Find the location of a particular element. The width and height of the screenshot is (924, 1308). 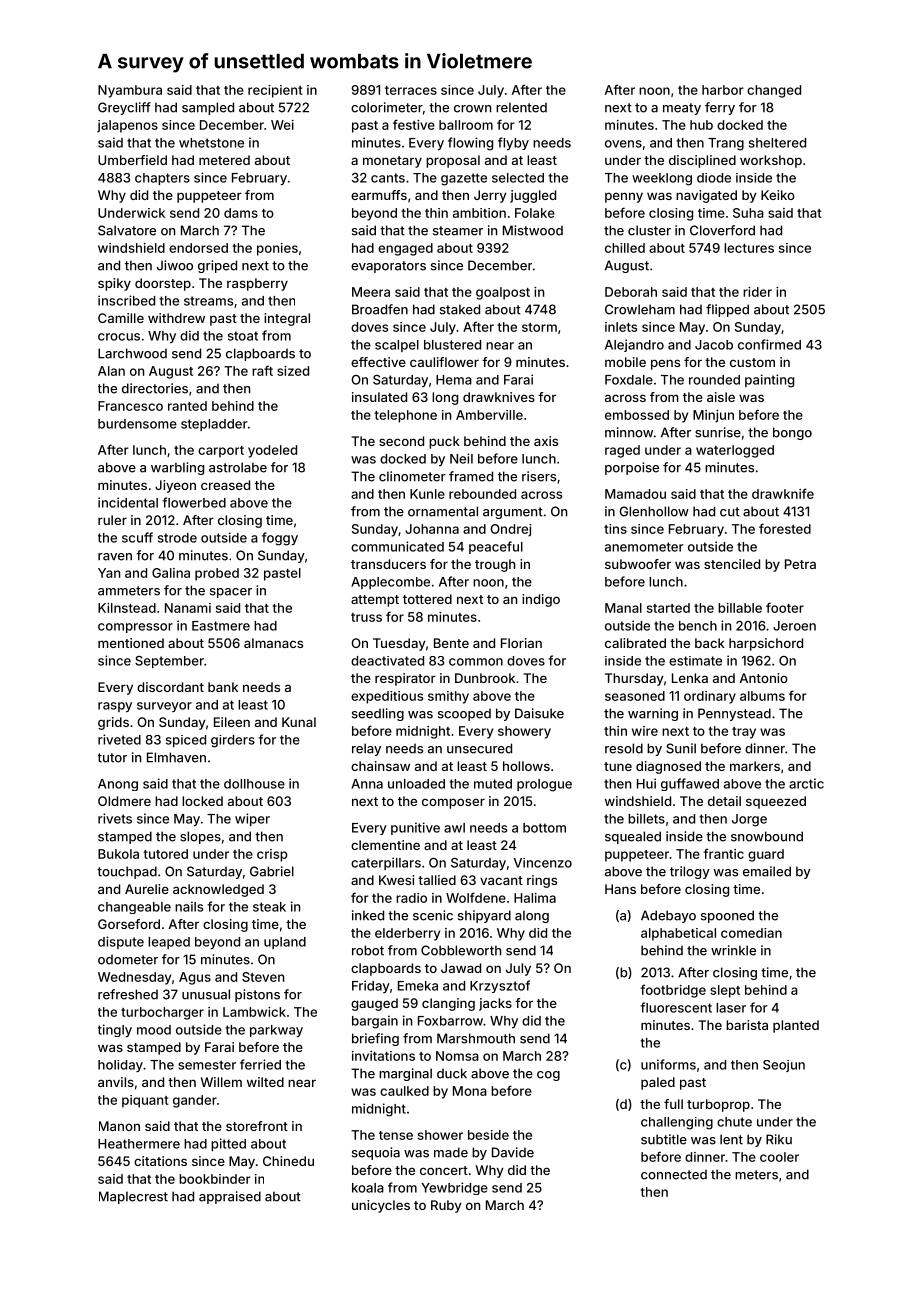

directories is located at coordinates (155, 388).
